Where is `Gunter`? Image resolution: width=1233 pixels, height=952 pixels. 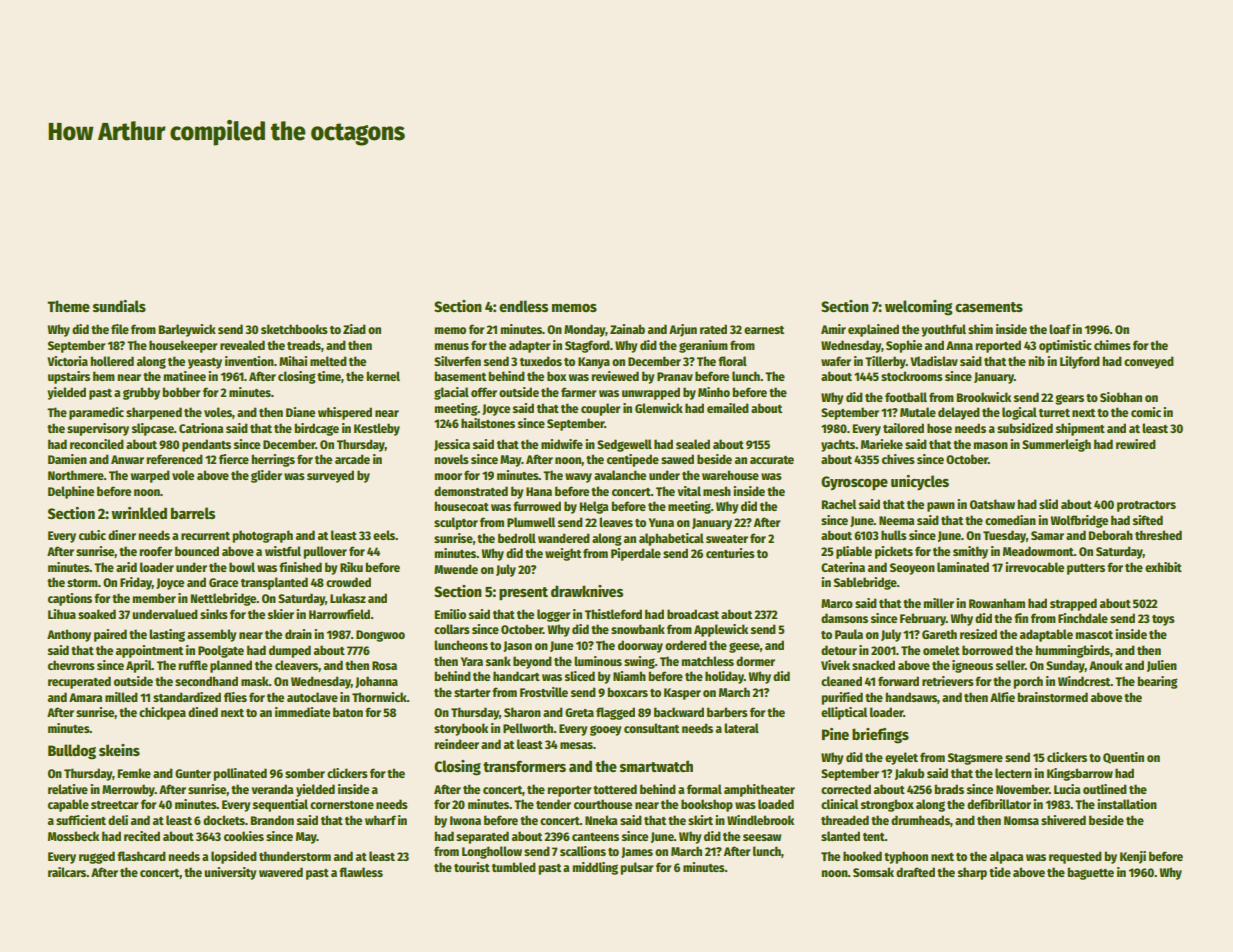
Gunter is located at coordinates (193, 773).
